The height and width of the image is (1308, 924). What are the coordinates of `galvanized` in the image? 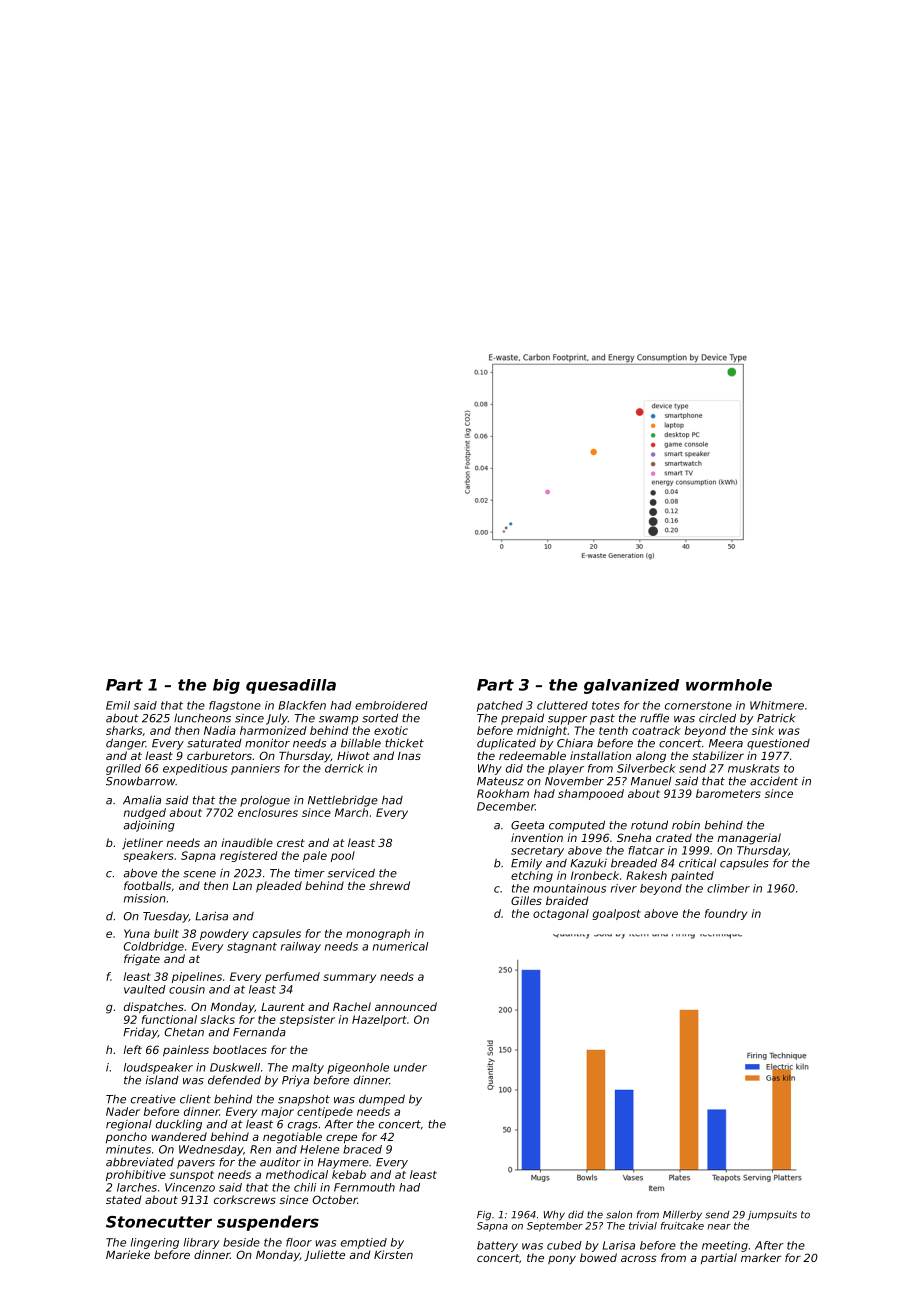 It's located at (631, 686).
